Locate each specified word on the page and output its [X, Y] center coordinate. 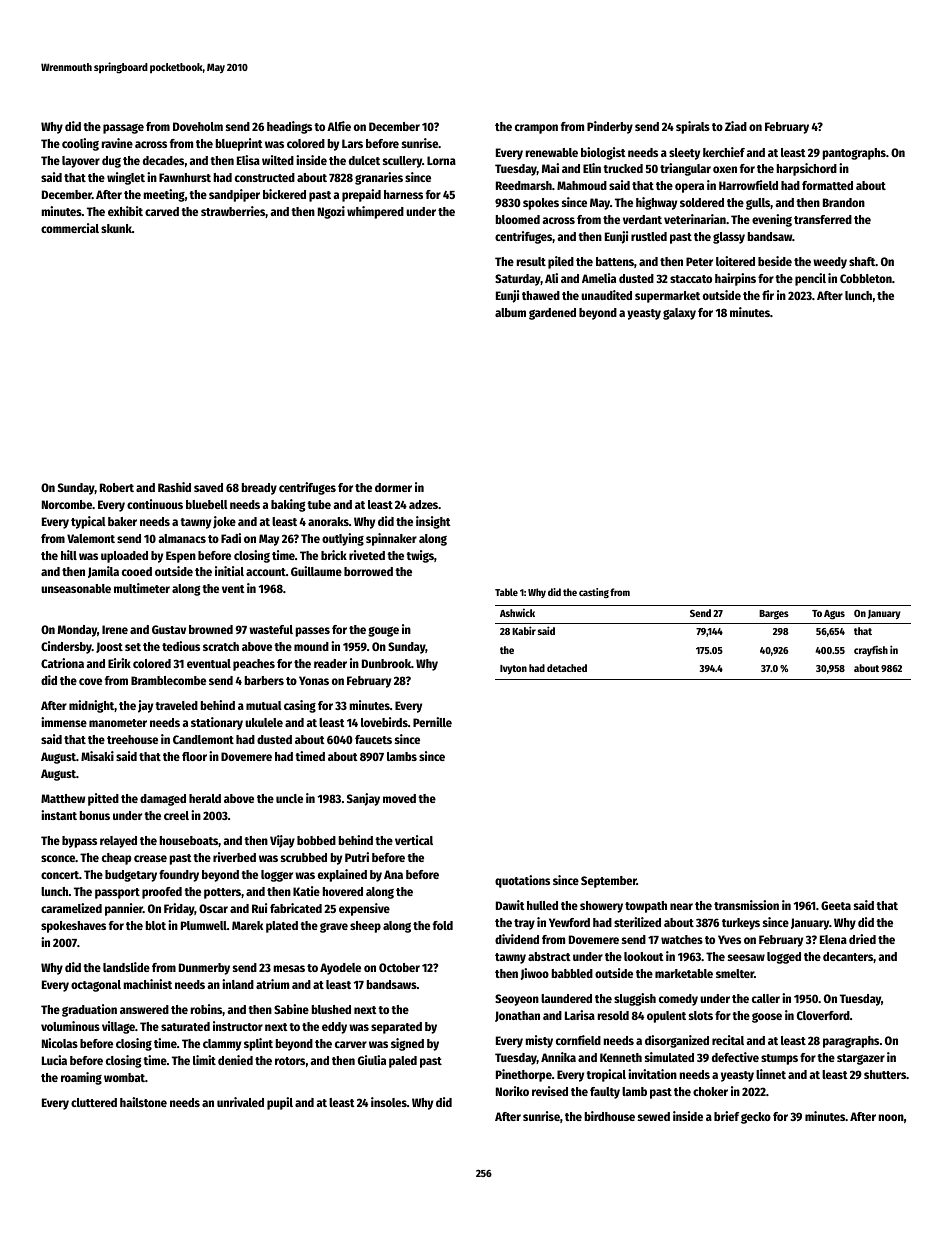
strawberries [233, 211]
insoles [389, 1102]
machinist [148, 984]
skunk [116, 228]
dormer [393, 487]
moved [399, 798]
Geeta [836, 905]
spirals [693, 127]
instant [59, 815]
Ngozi [331, 212]
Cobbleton [866, 278]
